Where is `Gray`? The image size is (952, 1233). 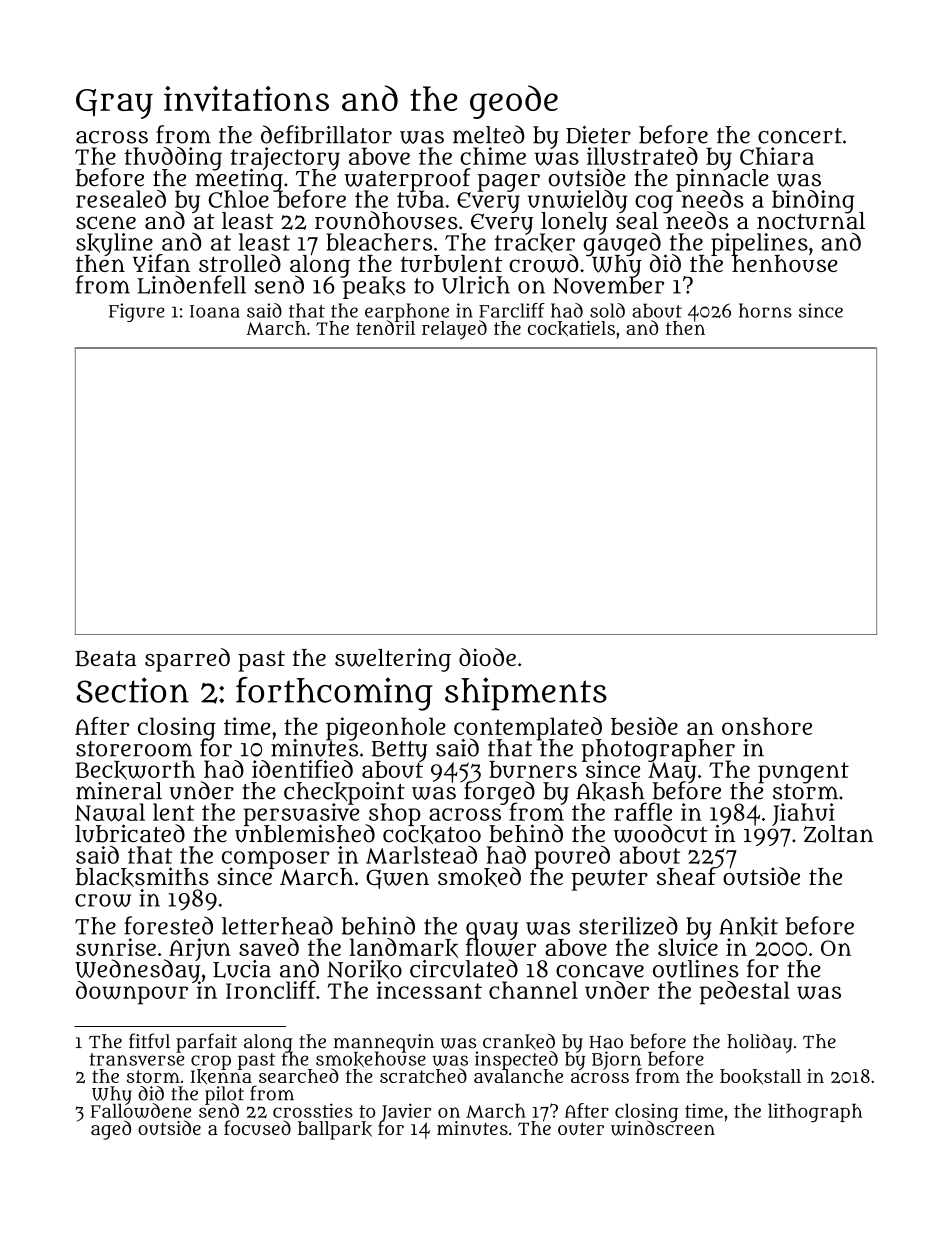 Gray is located at coordinates (114, 104).
